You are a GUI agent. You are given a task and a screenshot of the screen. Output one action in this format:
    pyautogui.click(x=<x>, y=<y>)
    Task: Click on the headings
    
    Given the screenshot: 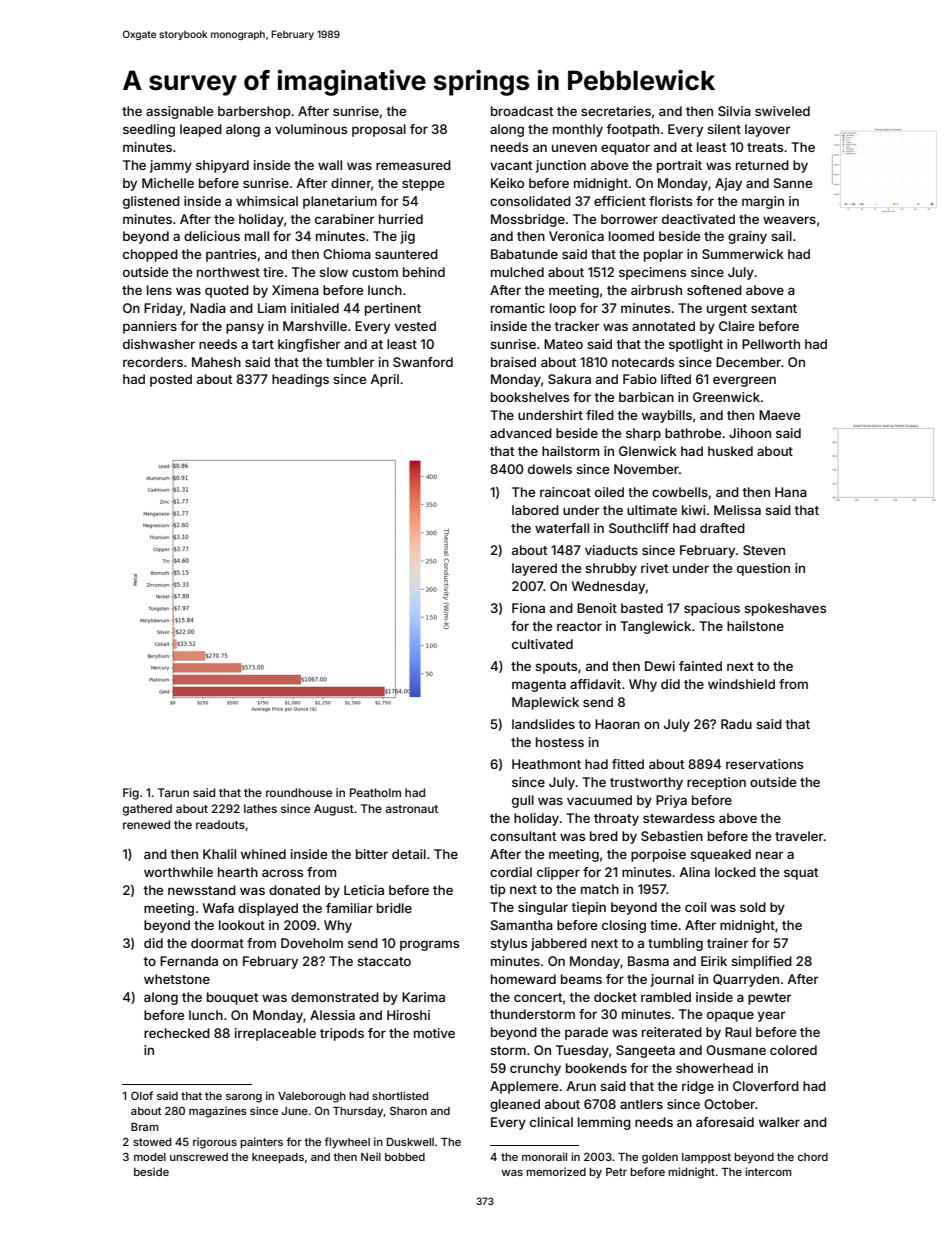 What is the action you would take?
    pyautogui.click(x=300, y=380)
